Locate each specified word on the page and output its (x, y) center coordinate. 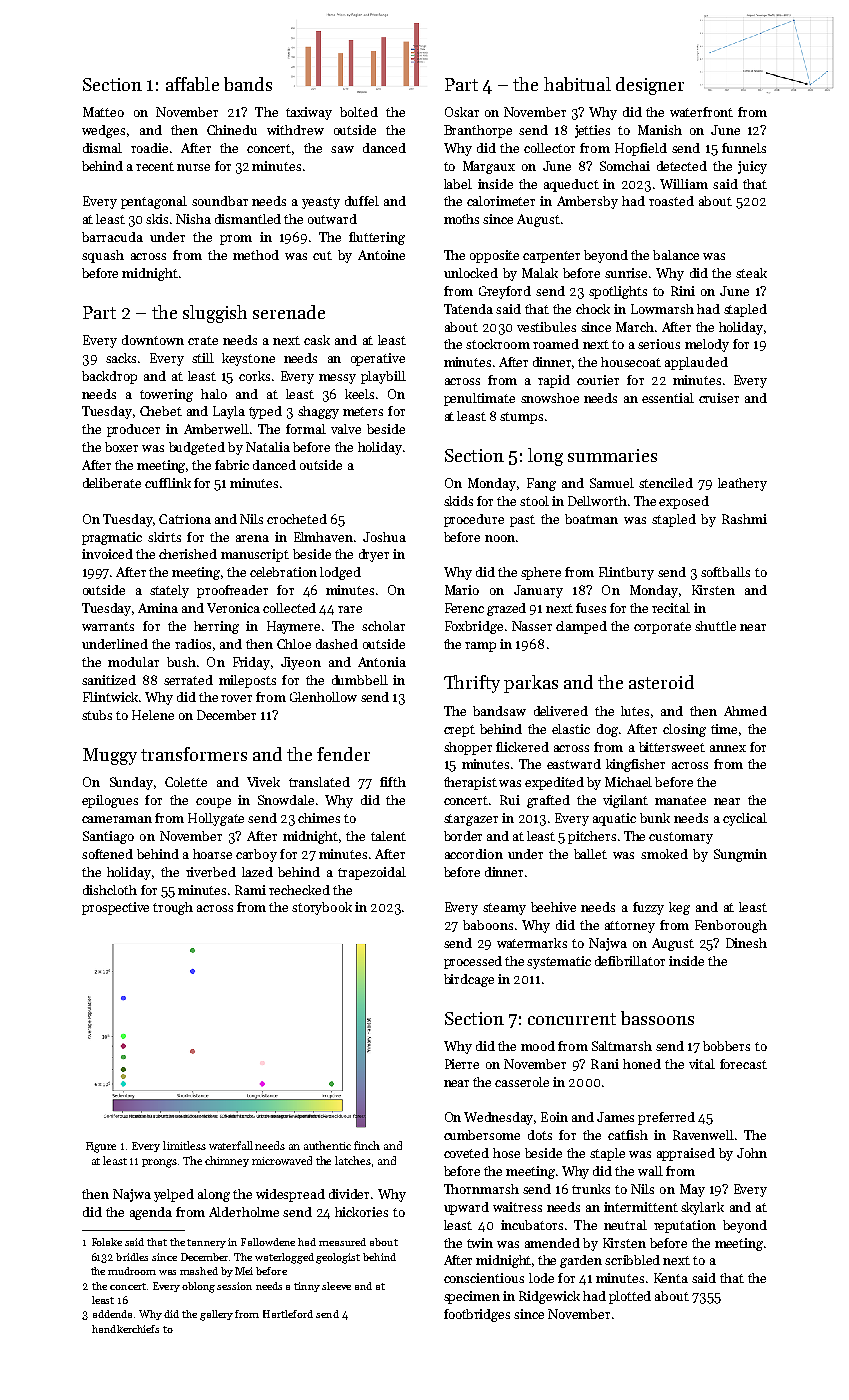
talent (388, 836)
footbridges (477, 1315)
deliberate (112, 483)
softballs (725, 572)
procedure (474, 520)
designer (650, 86)
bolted (359, 112)
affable (192, 84)
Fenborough (731, 926)
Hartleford (288, 1314)
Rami (250, 890)
